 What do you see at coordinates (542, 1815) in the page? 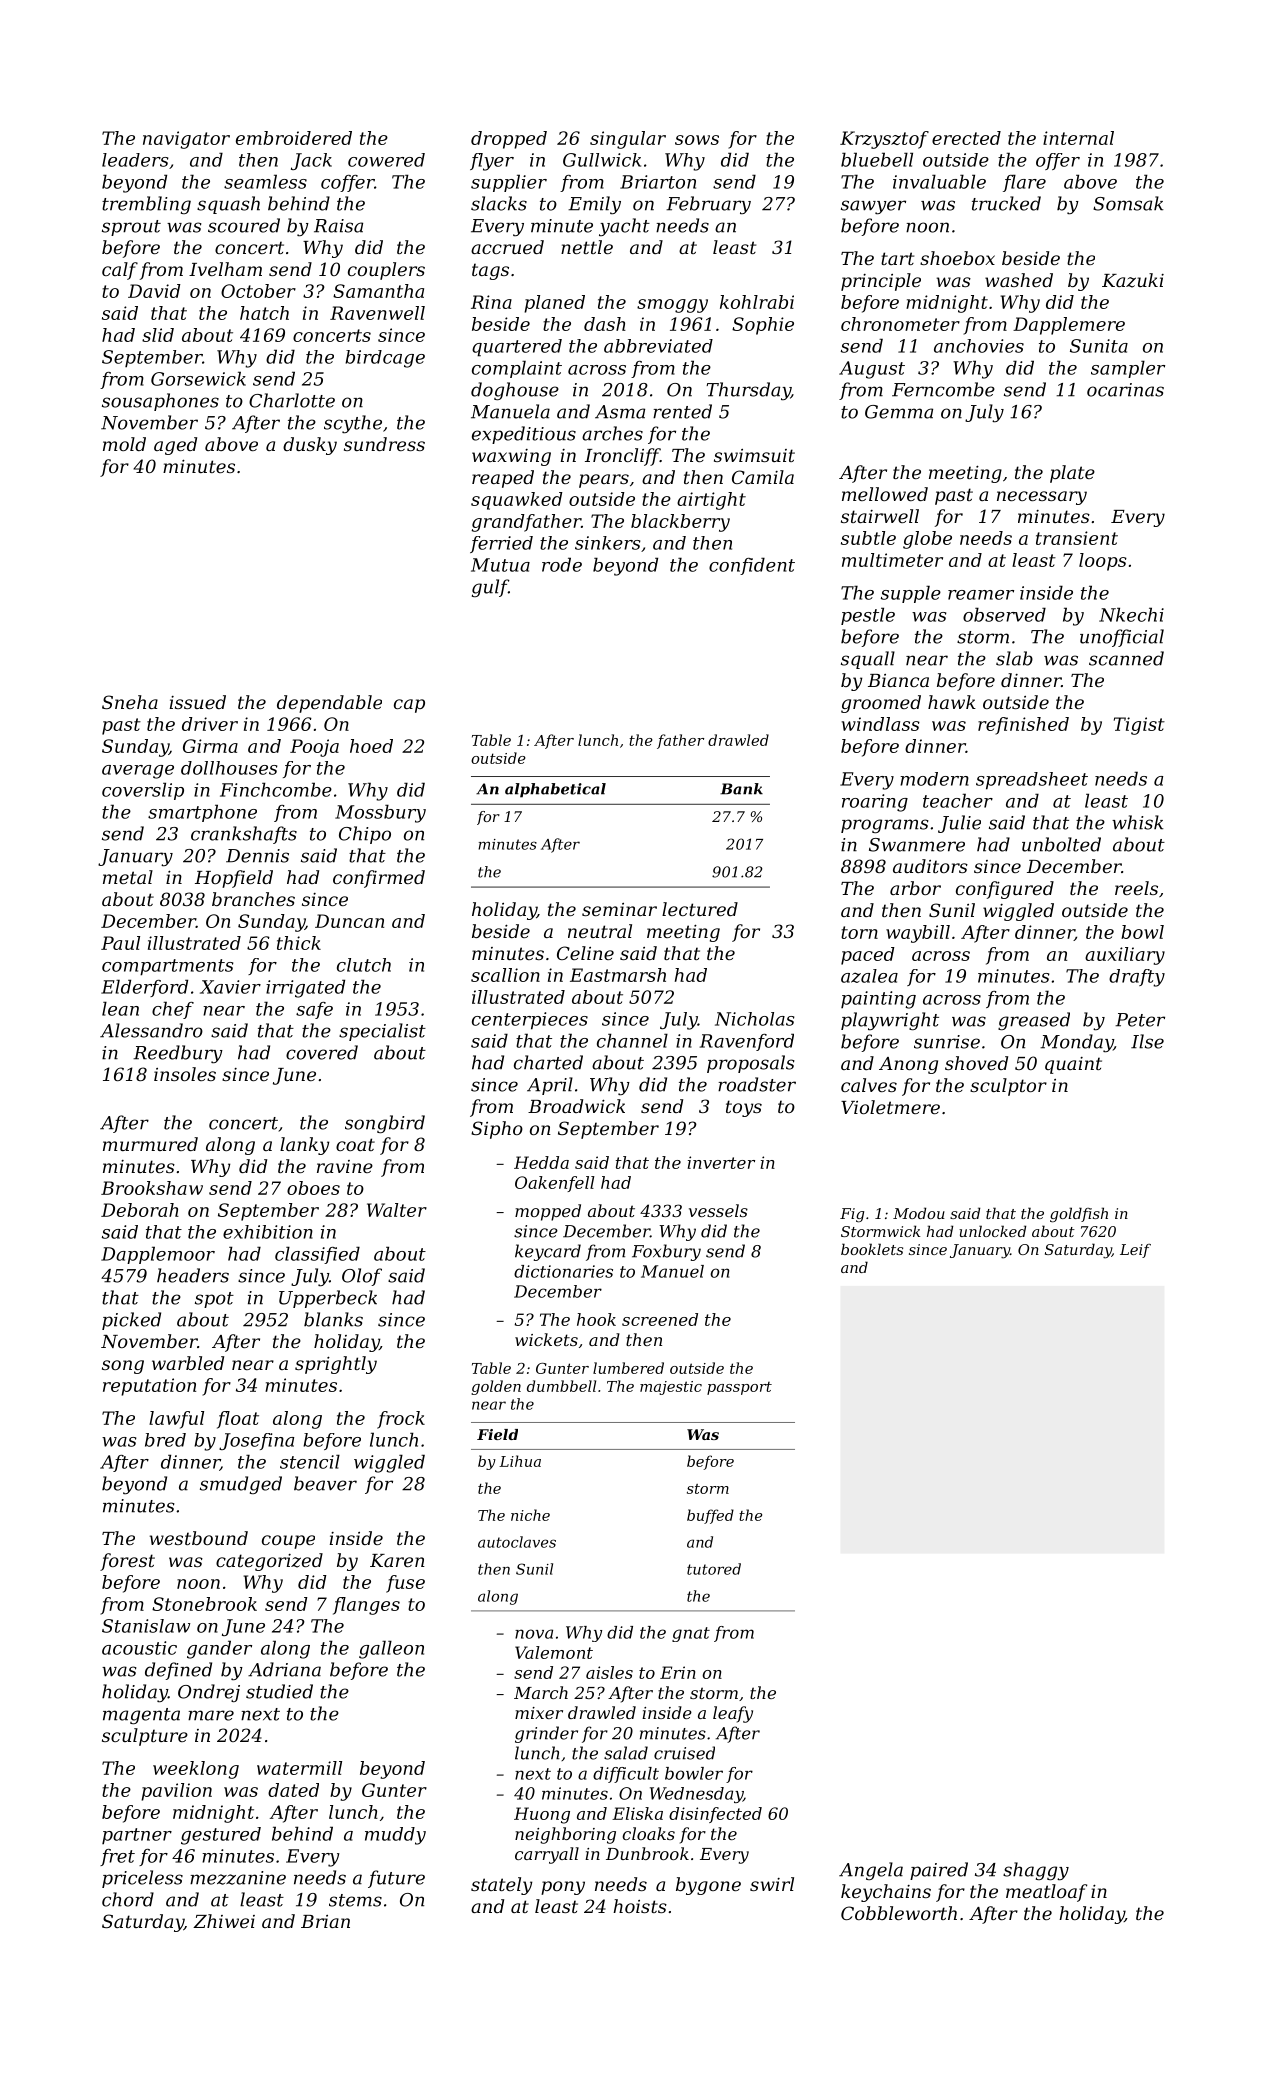
I see `Huong` at bounding box center [542, 1815].
